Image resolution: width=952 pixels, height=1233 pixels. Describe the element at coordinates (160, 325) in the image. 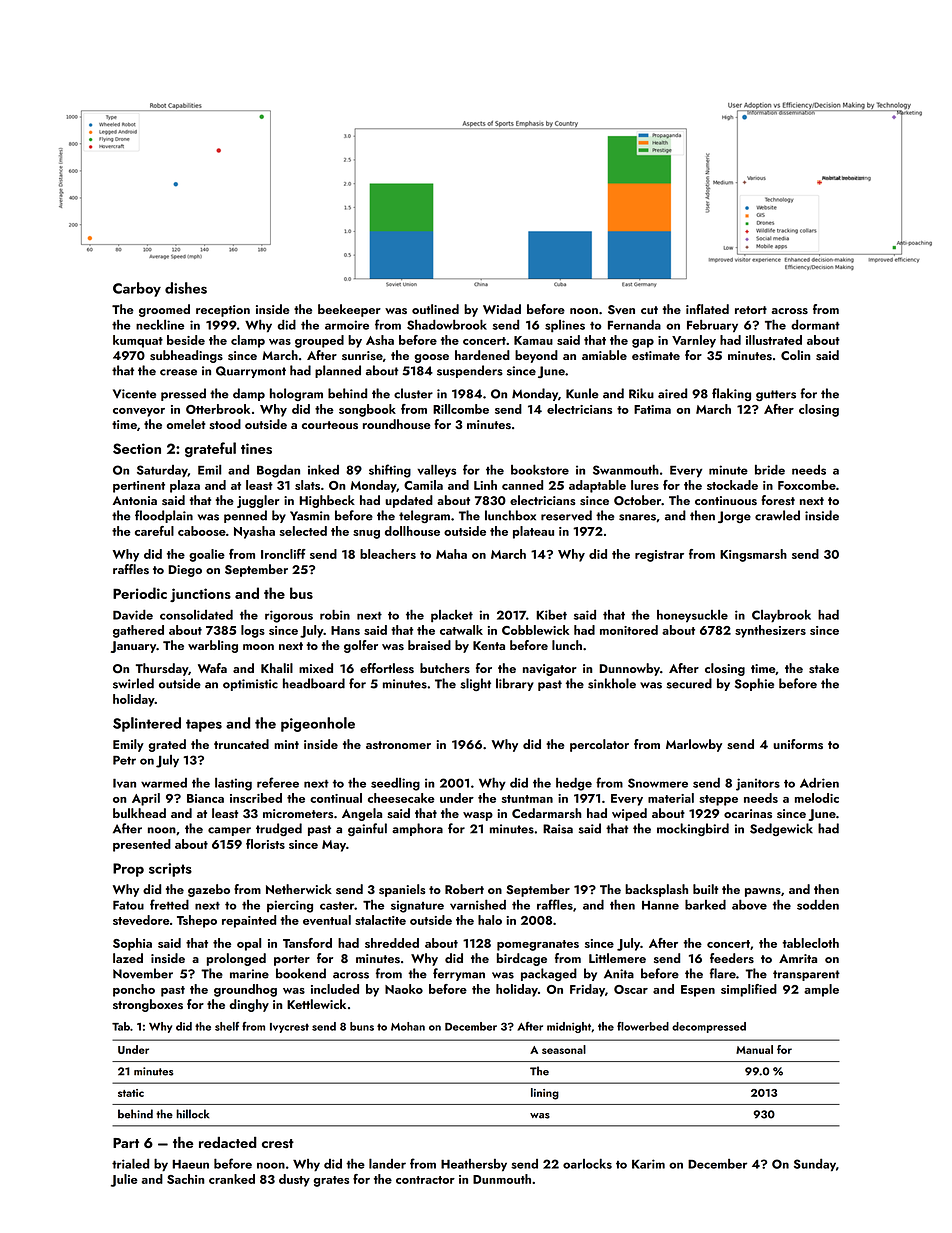

I see `neckline` at that location.
